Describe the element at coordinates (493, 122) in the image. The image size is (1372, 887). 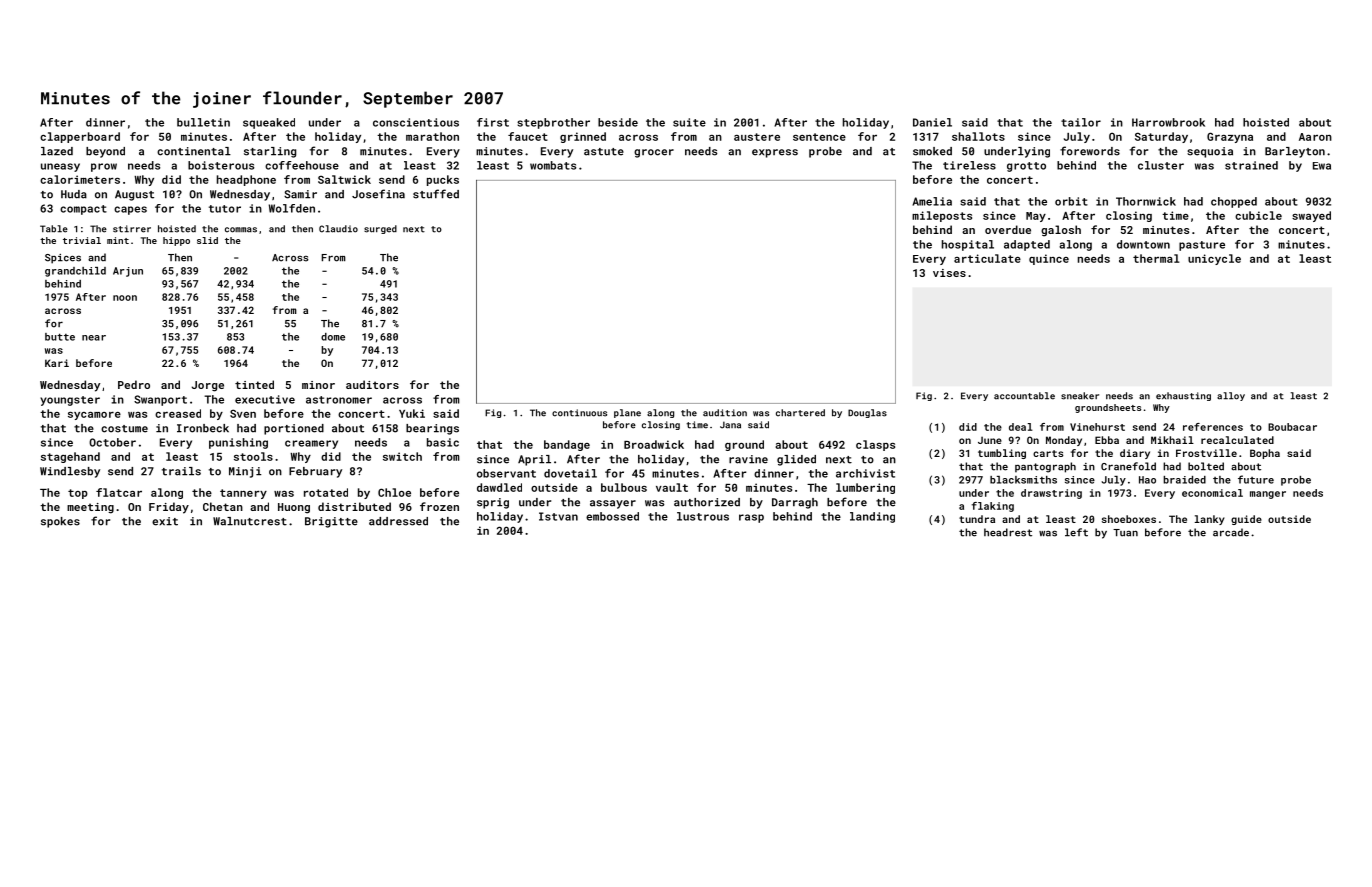
I see `first` at that location.
